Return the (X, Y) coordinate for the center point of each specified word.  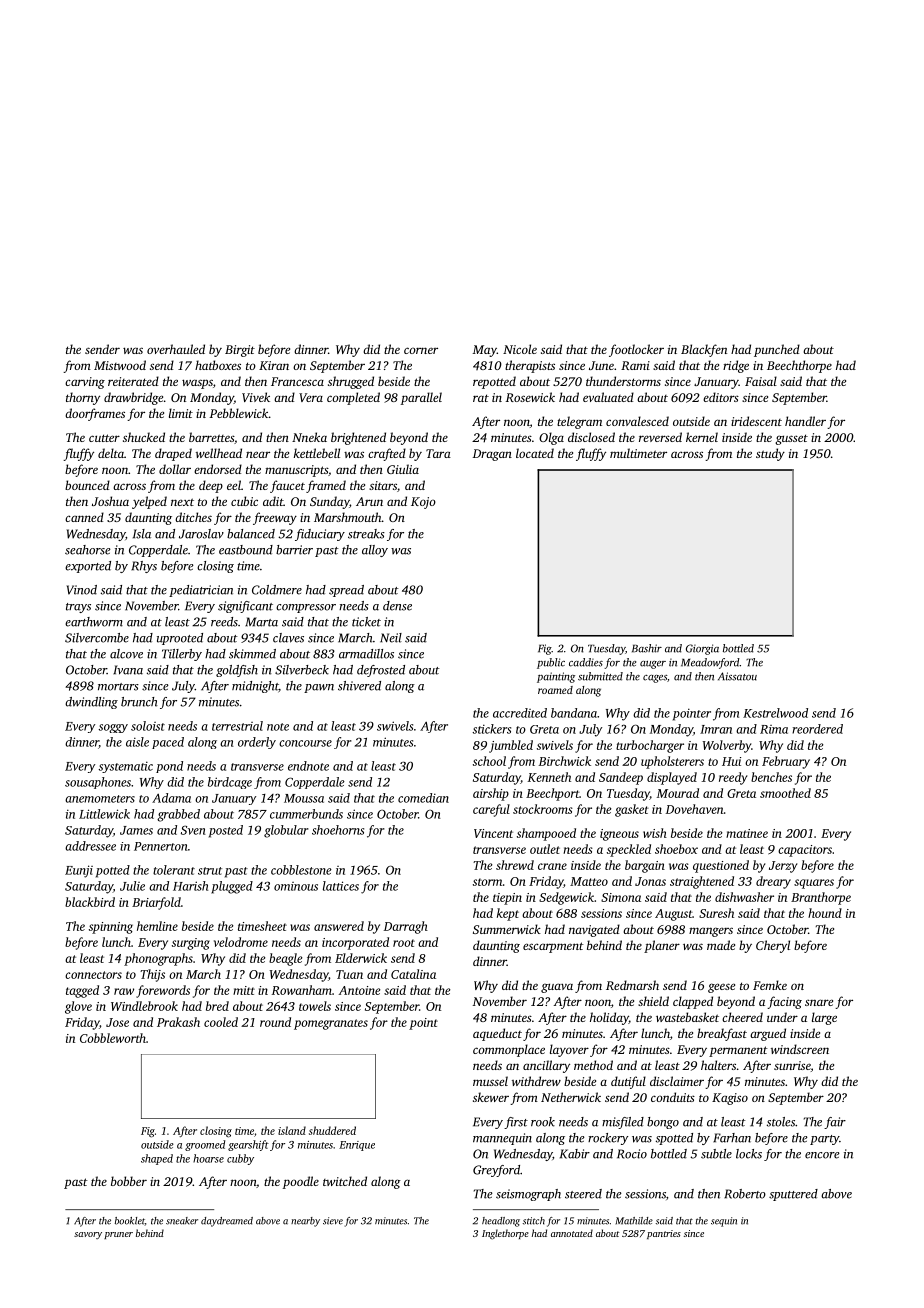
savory (88, 1235)
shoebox (676, 849)
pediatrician (201, 591)
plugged (232, 887)
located (535, 453)
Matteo (589, 881)
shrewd (515, 865)
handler (805, 421)
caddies (586, 662)
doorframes (95, 414)
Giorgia (702, 649)
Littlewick (104, 814)
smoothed (785, 793)
